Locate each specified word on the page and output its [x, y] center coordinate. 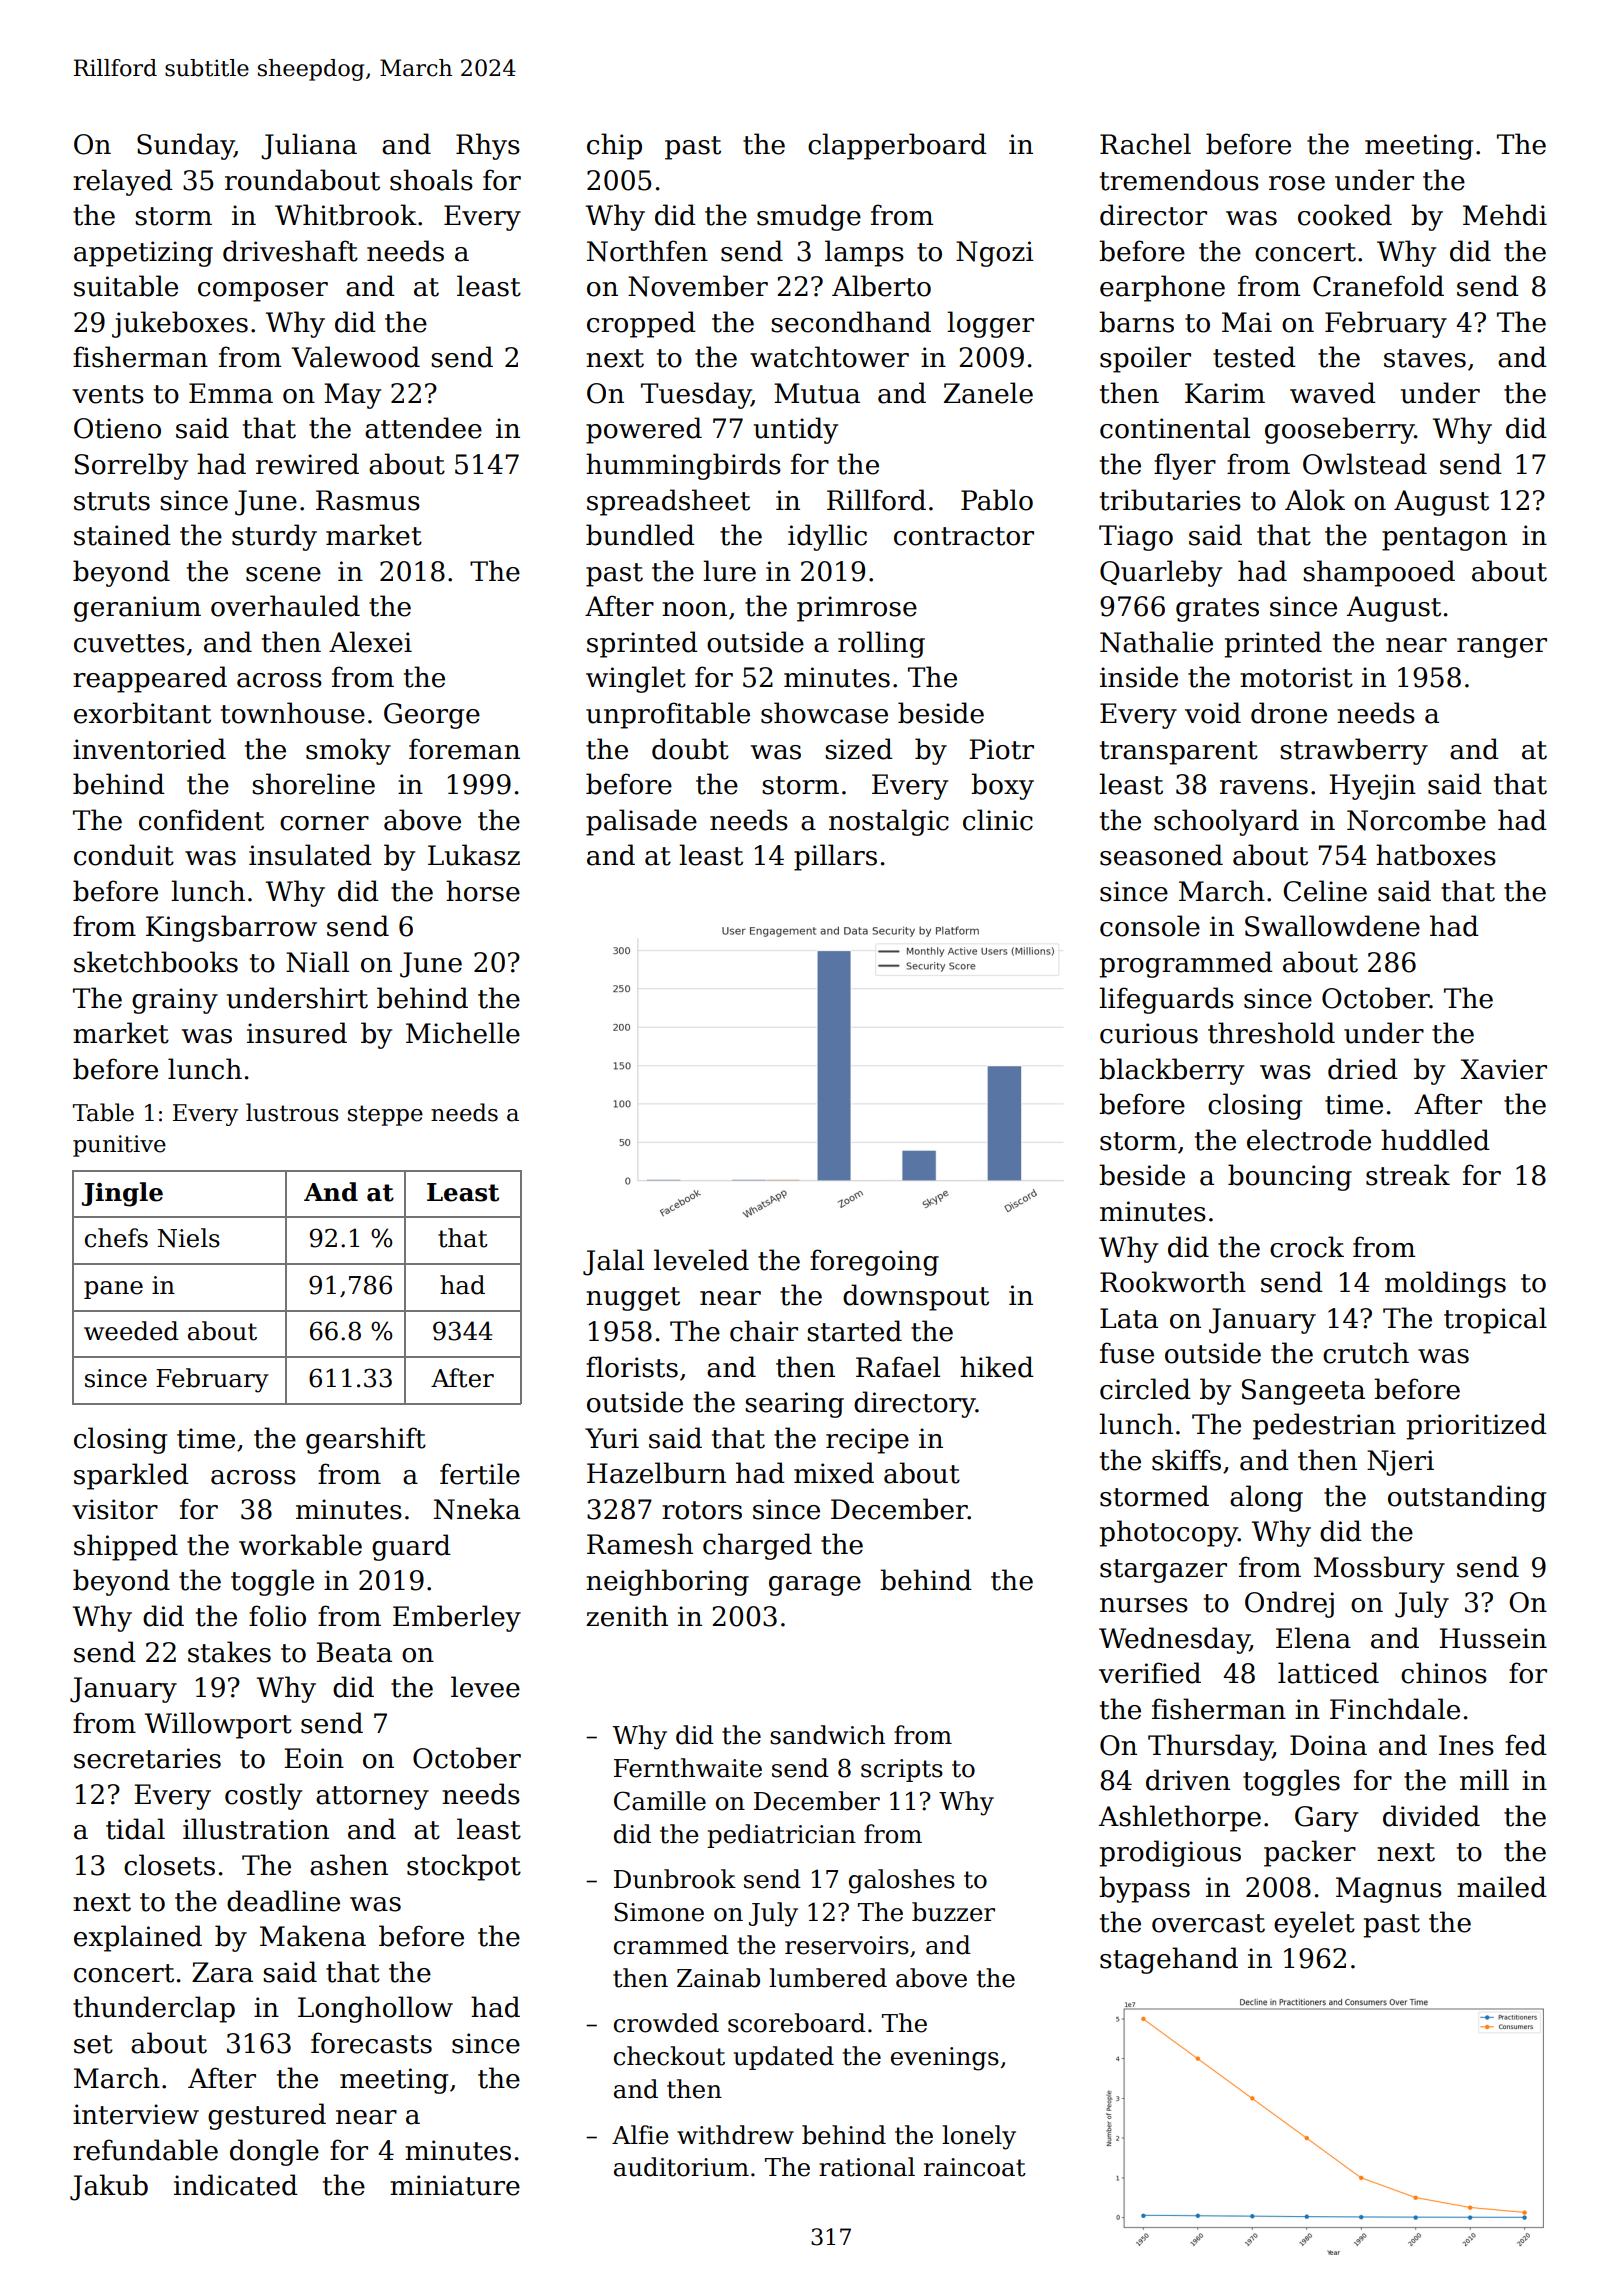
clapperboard [897, 146]
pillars [835, 857]
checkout [669, 2056]
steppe [385, 1115]
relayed [123, 182]
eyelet [1314, 1924]
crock [1307, 1247]
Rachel [1145, 144]
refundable [145, 2150]
